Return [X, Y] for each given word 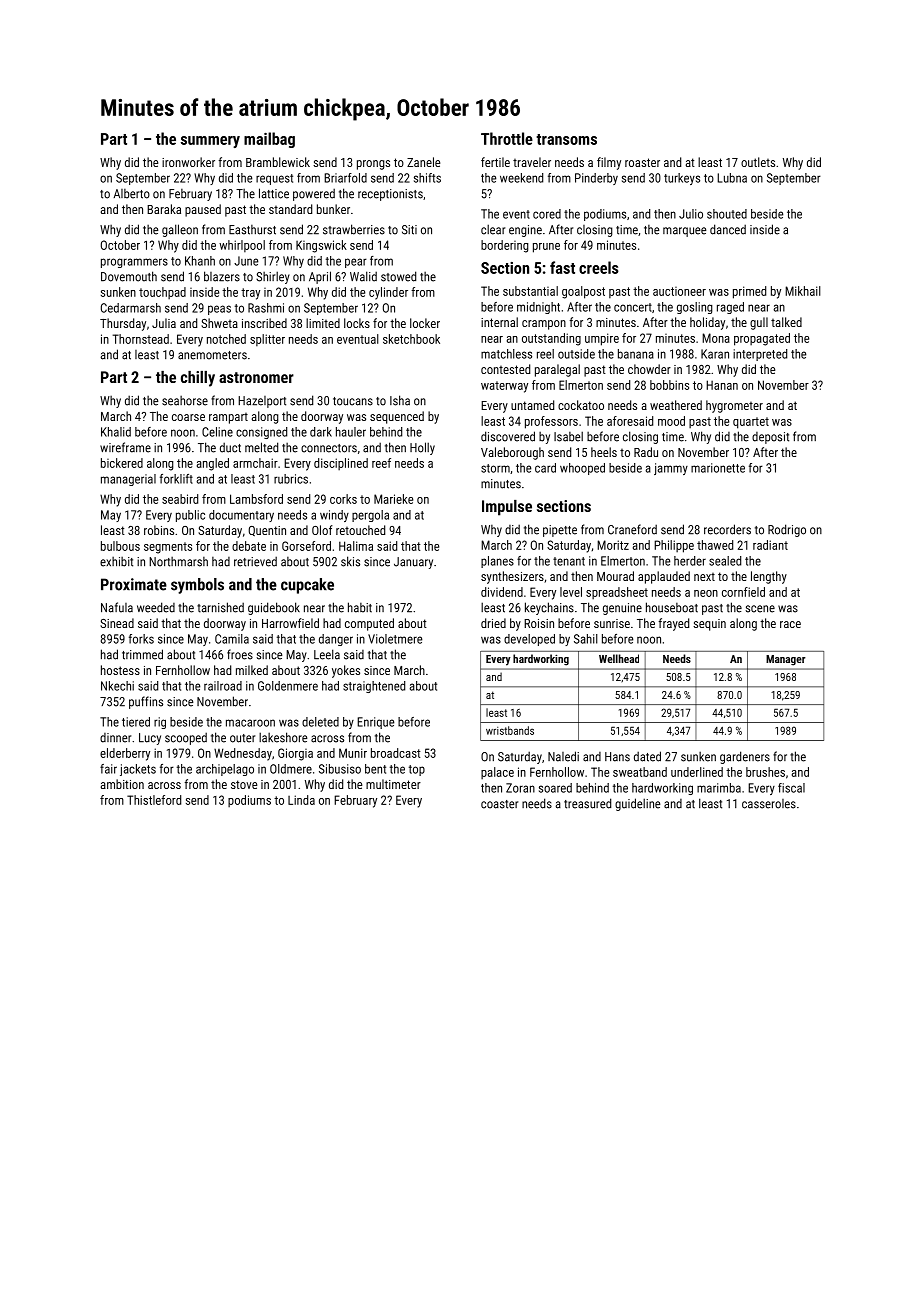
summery [210, 142]
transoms [566, 139]
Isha [400, 400]
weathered [676, 405]
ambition [122, 784]
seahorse [185, 401]
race [790, 624]
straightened [374, 687]
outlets [758, 162]
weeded [156, 607]
